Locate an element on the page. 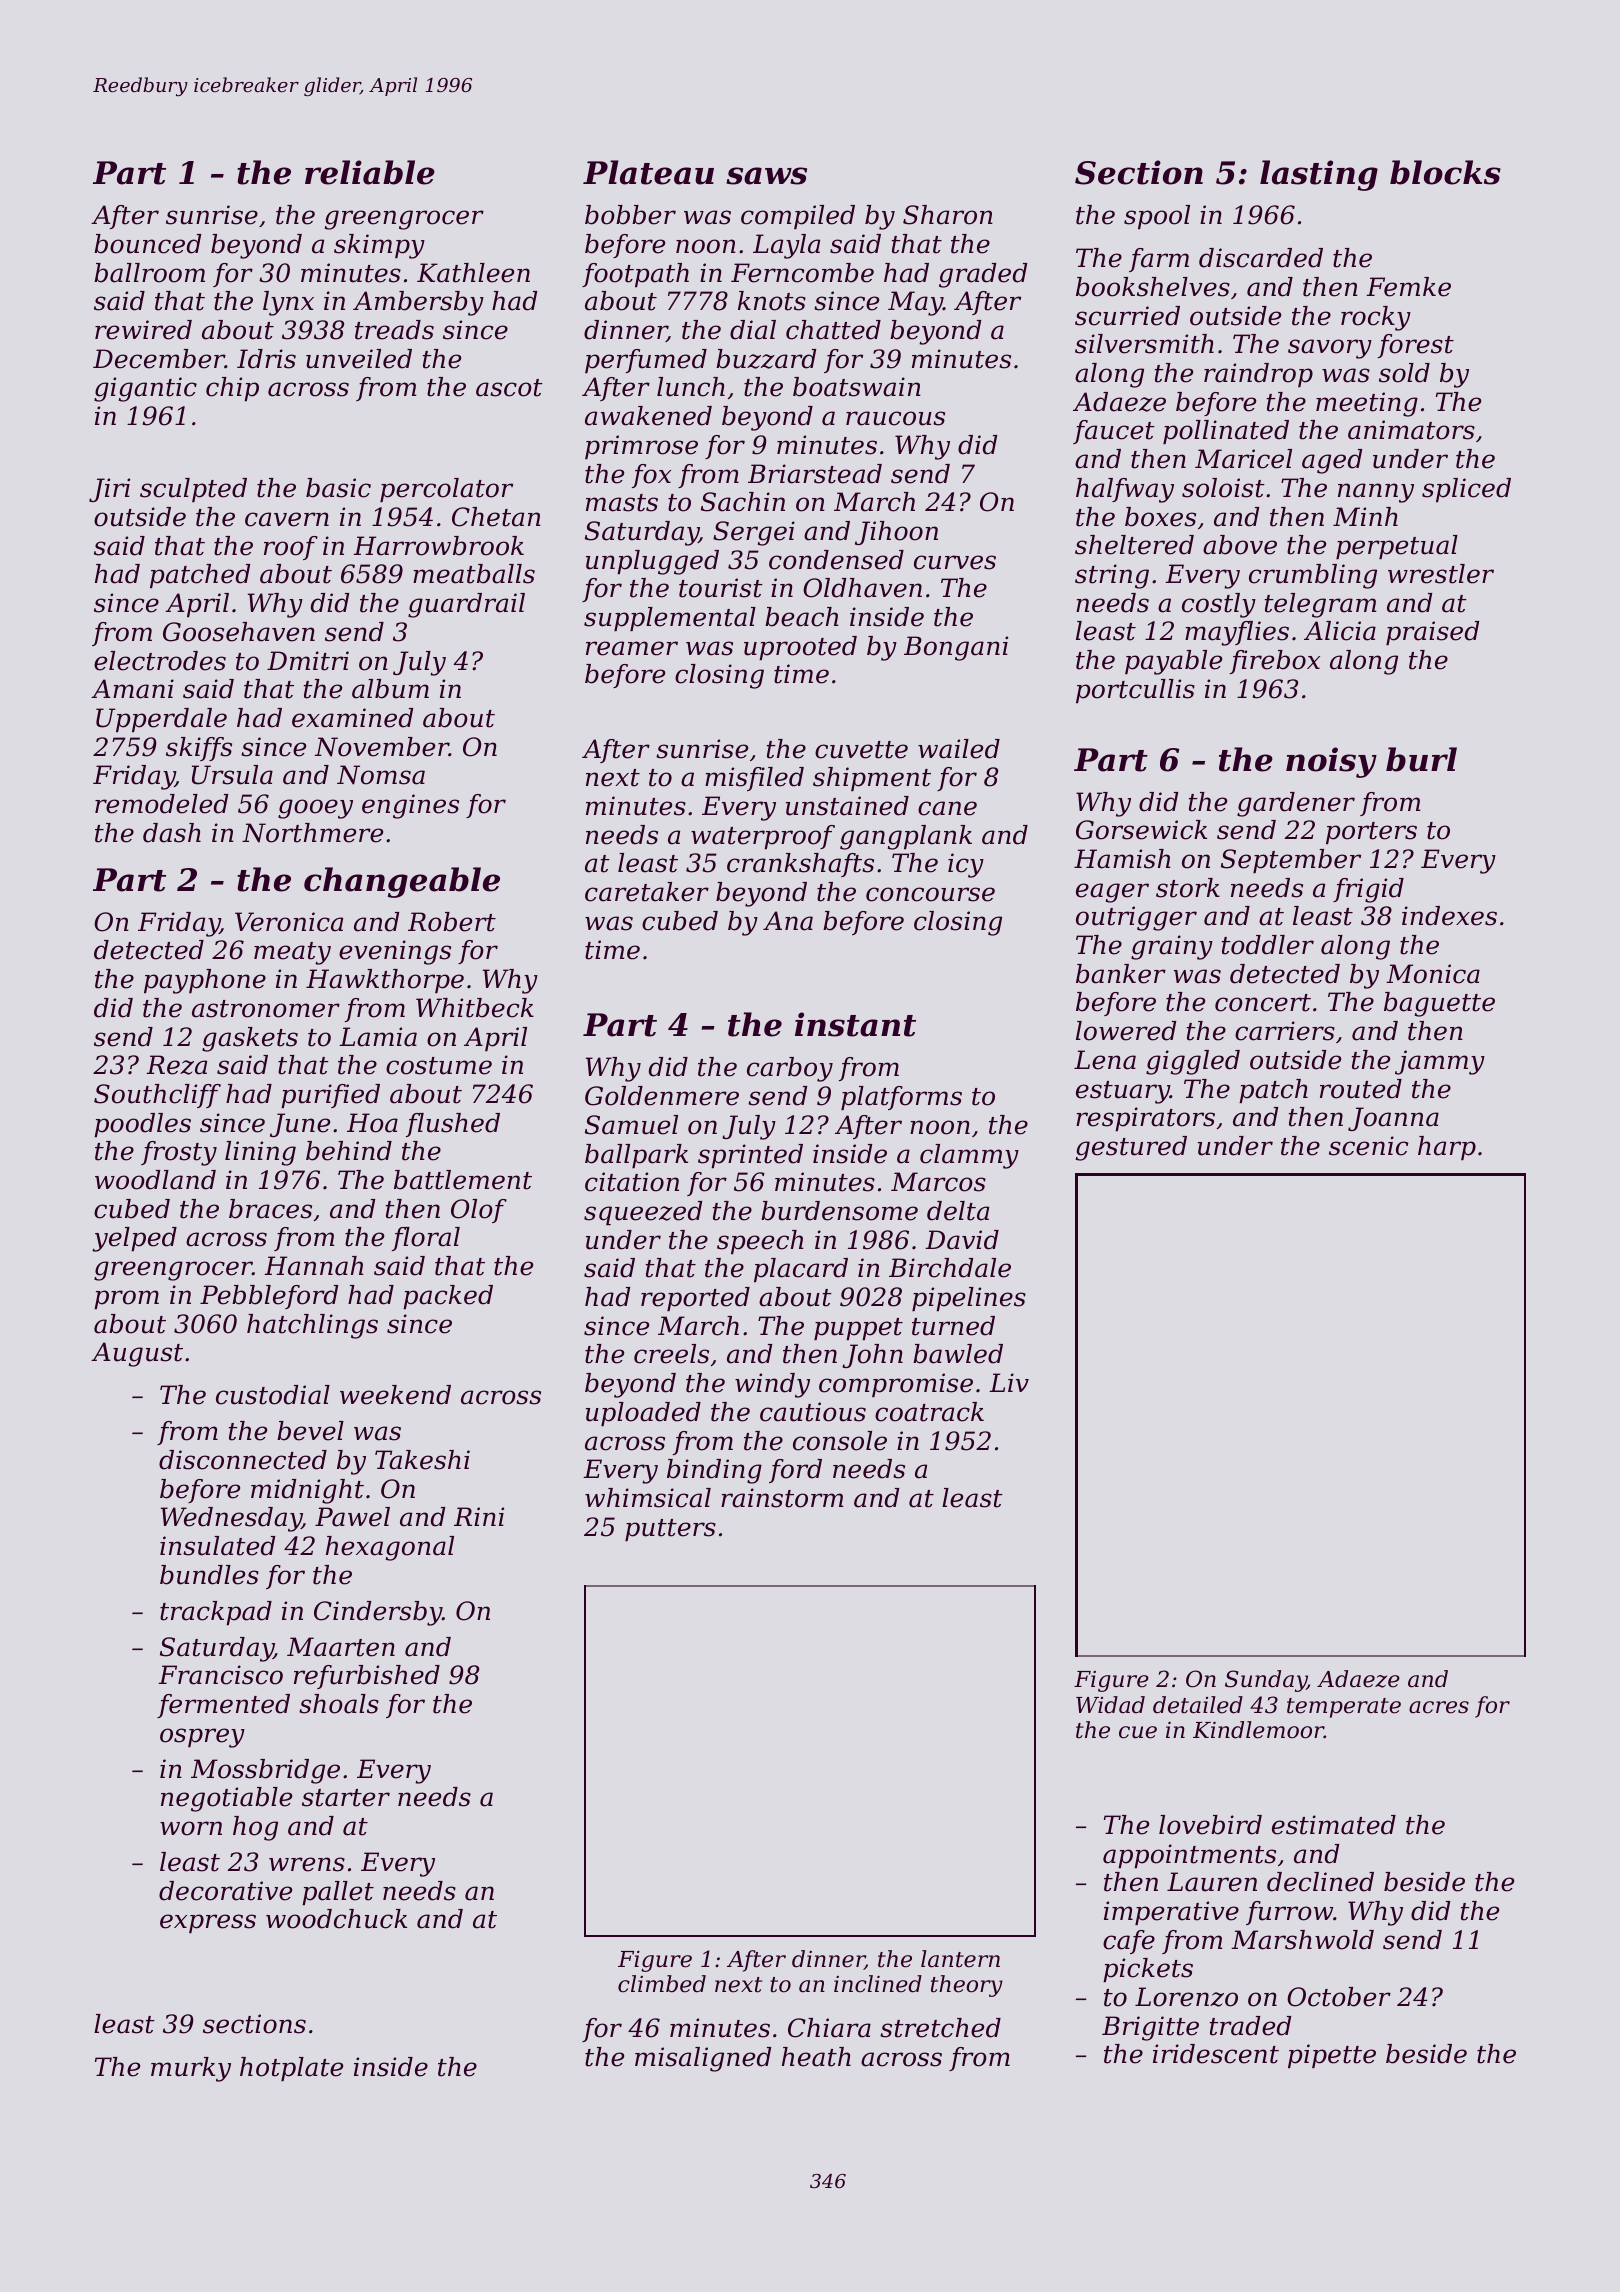  behind is located at coordinates (349, 1151).
